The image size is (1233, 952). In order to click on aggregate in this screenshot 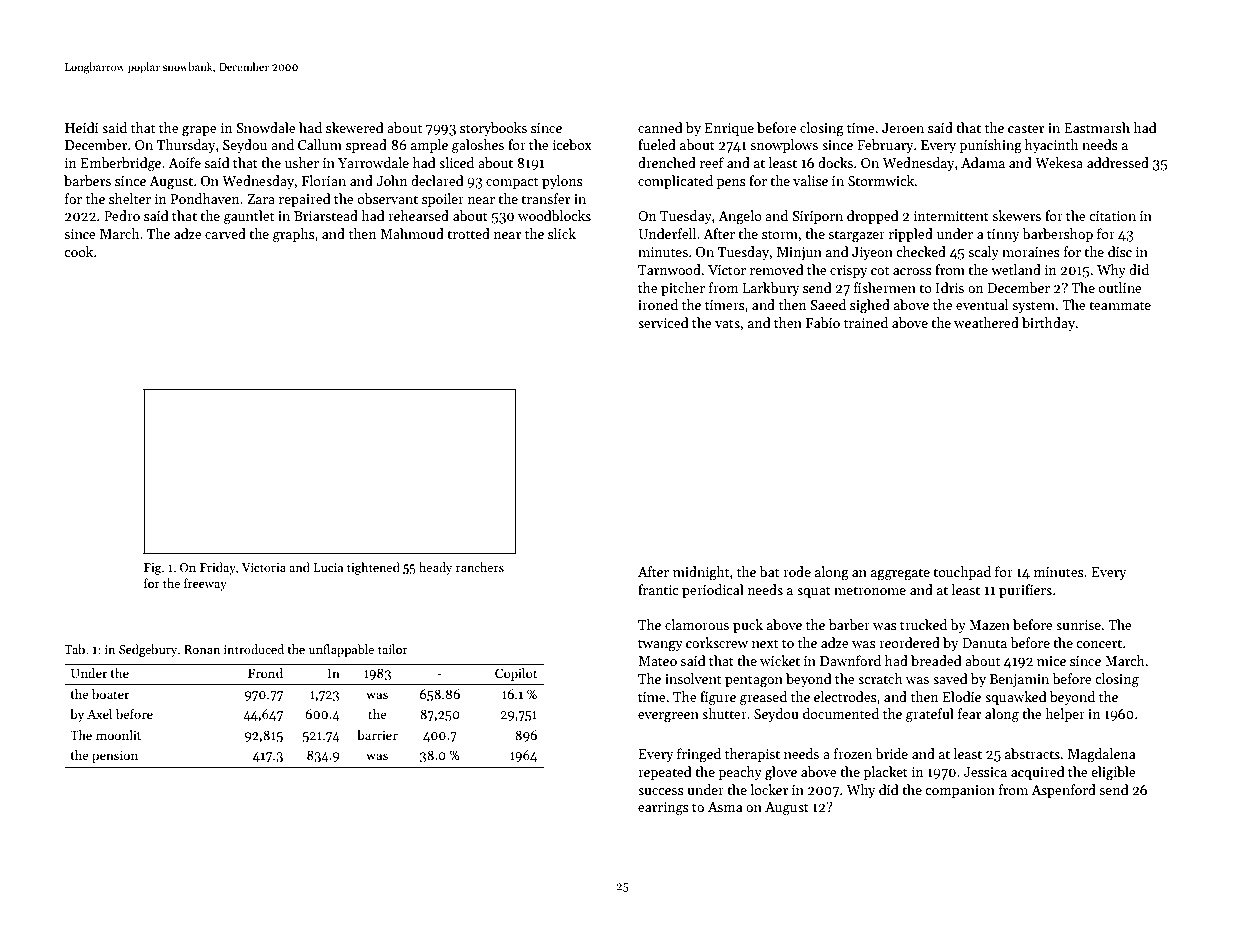, I will do `click(900, 574)`.
